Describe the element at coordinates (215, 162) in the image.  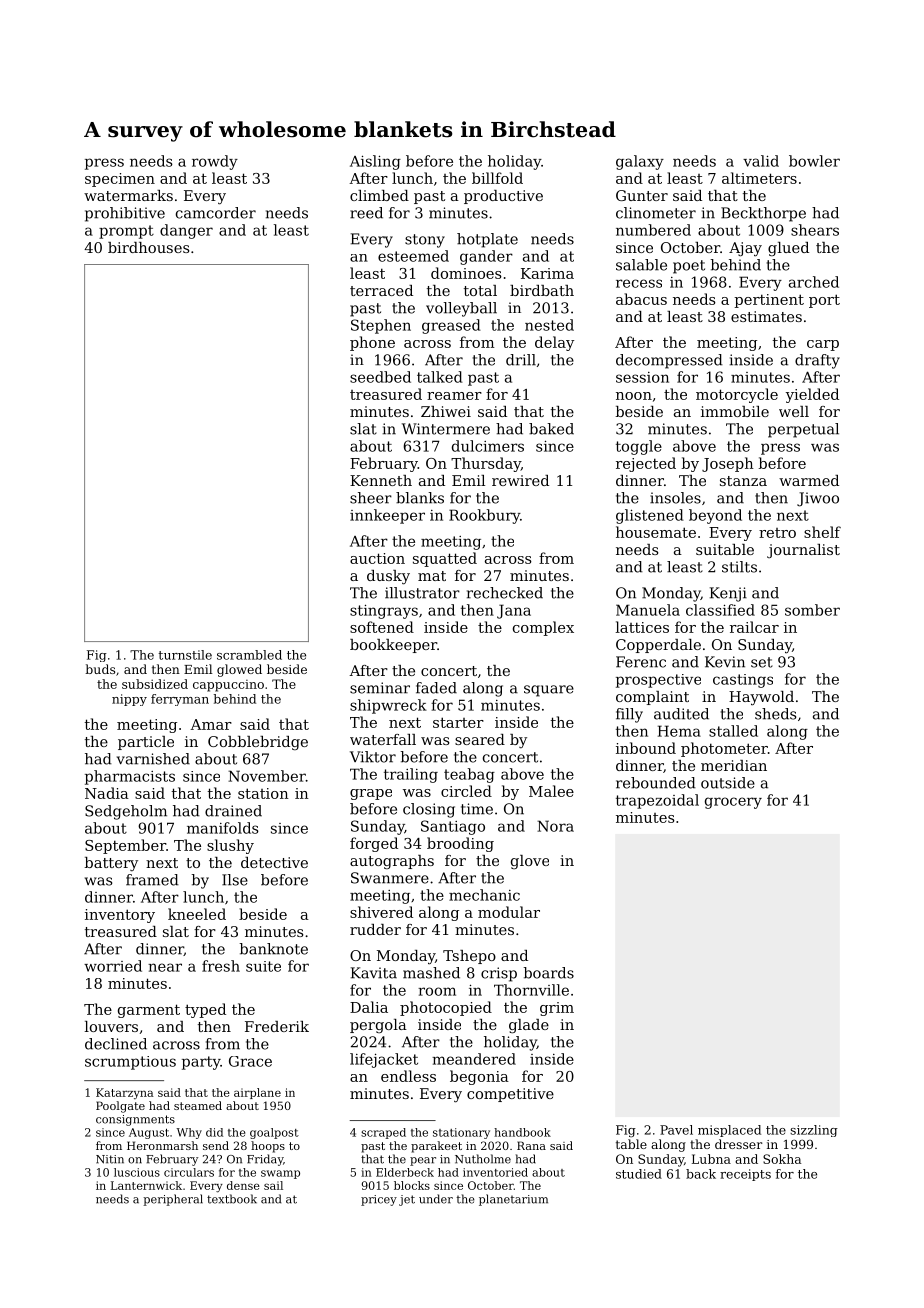
I see `rowdy` at that location.
